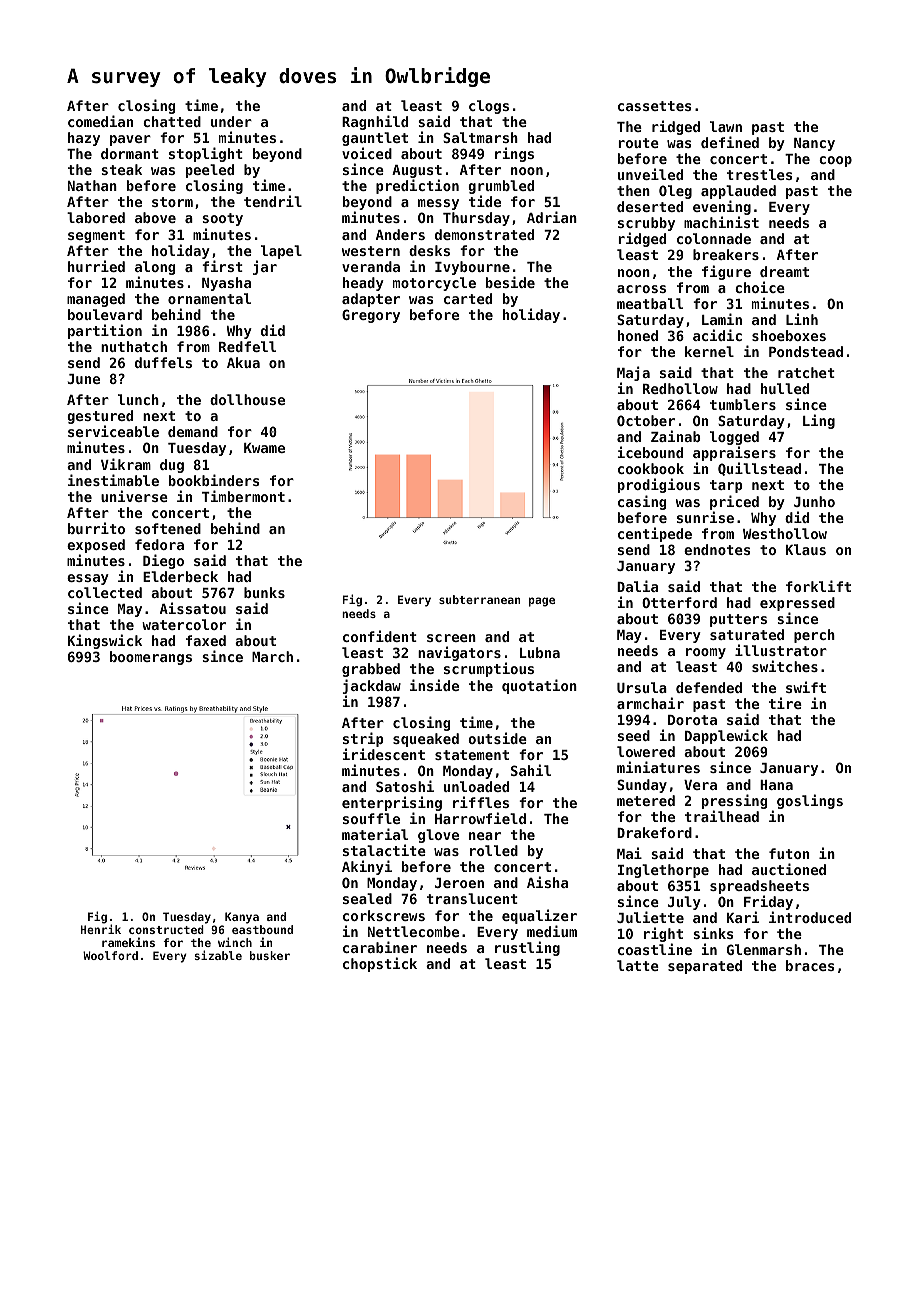  I want to click on rolled, so click(494, 850).
